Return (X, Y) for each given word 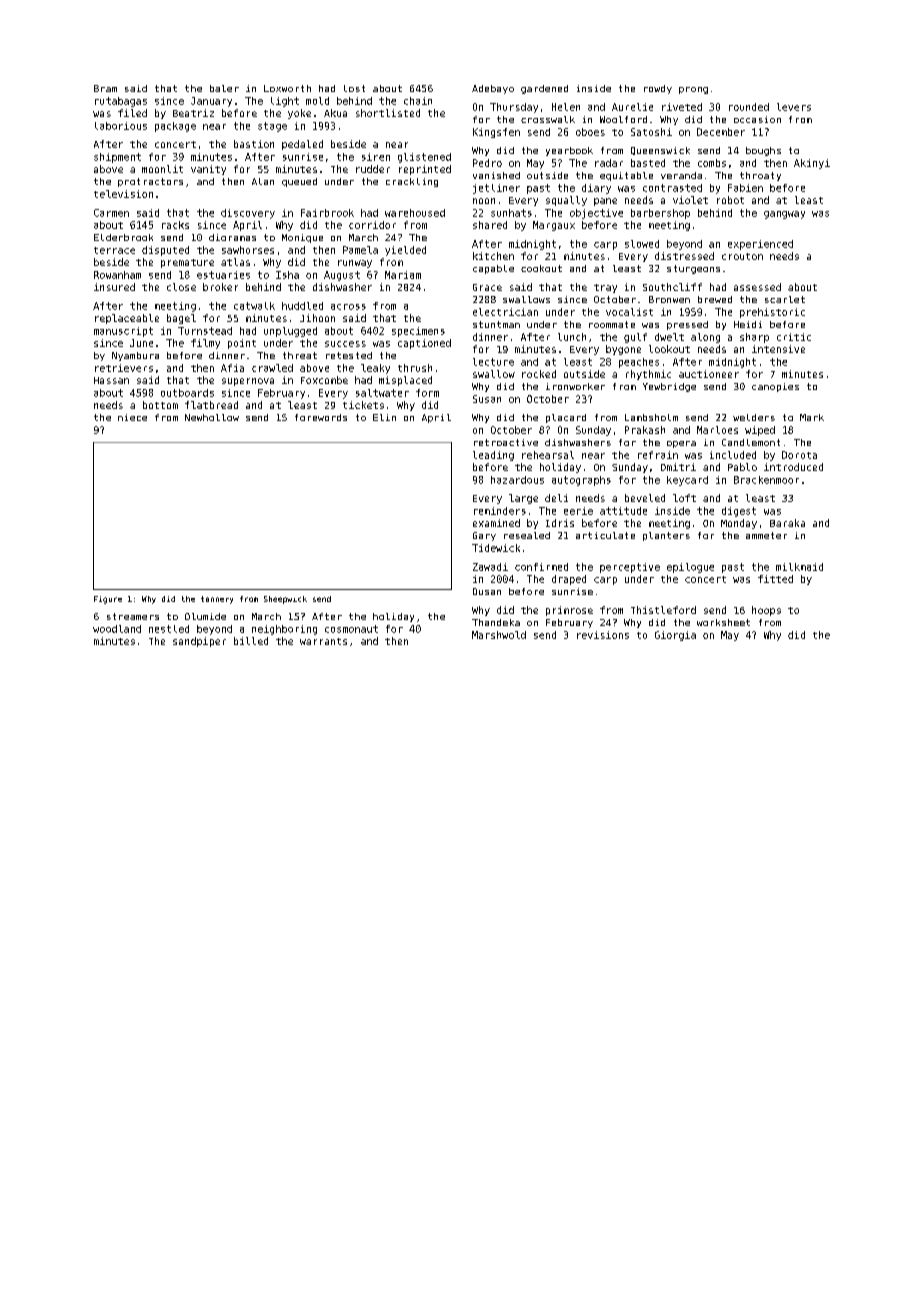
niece (132, 417)
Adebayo (493, 89)
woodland (117, 629)
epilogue (690, 568)
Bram (105, 88)
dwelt (669, 337)
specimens (418, 332)
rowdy (658, 89)
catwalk (254, 306)
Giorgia (675, 636)
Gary (484, 536)
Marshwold (499, 635)
